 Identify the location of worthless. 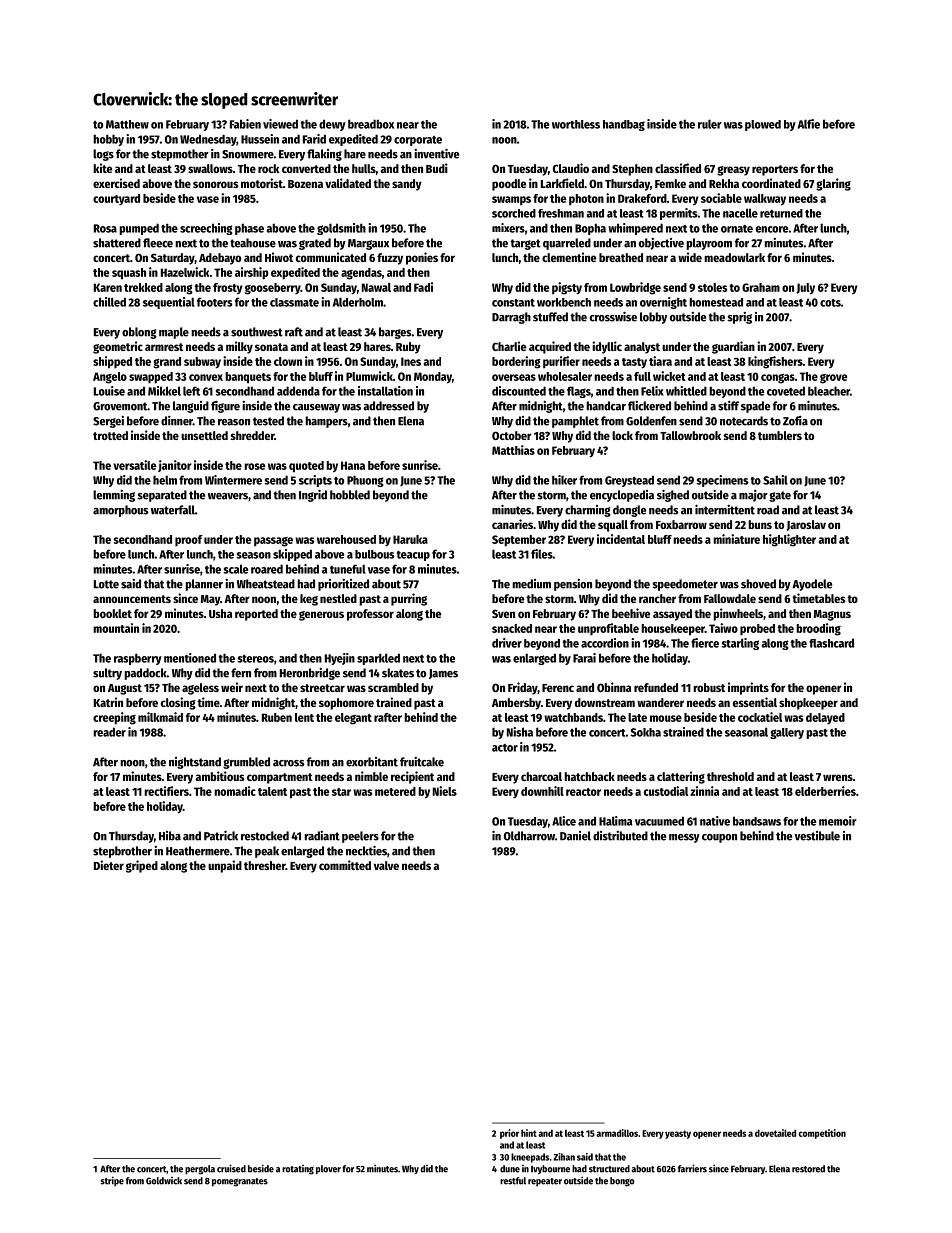
(576, 124).
